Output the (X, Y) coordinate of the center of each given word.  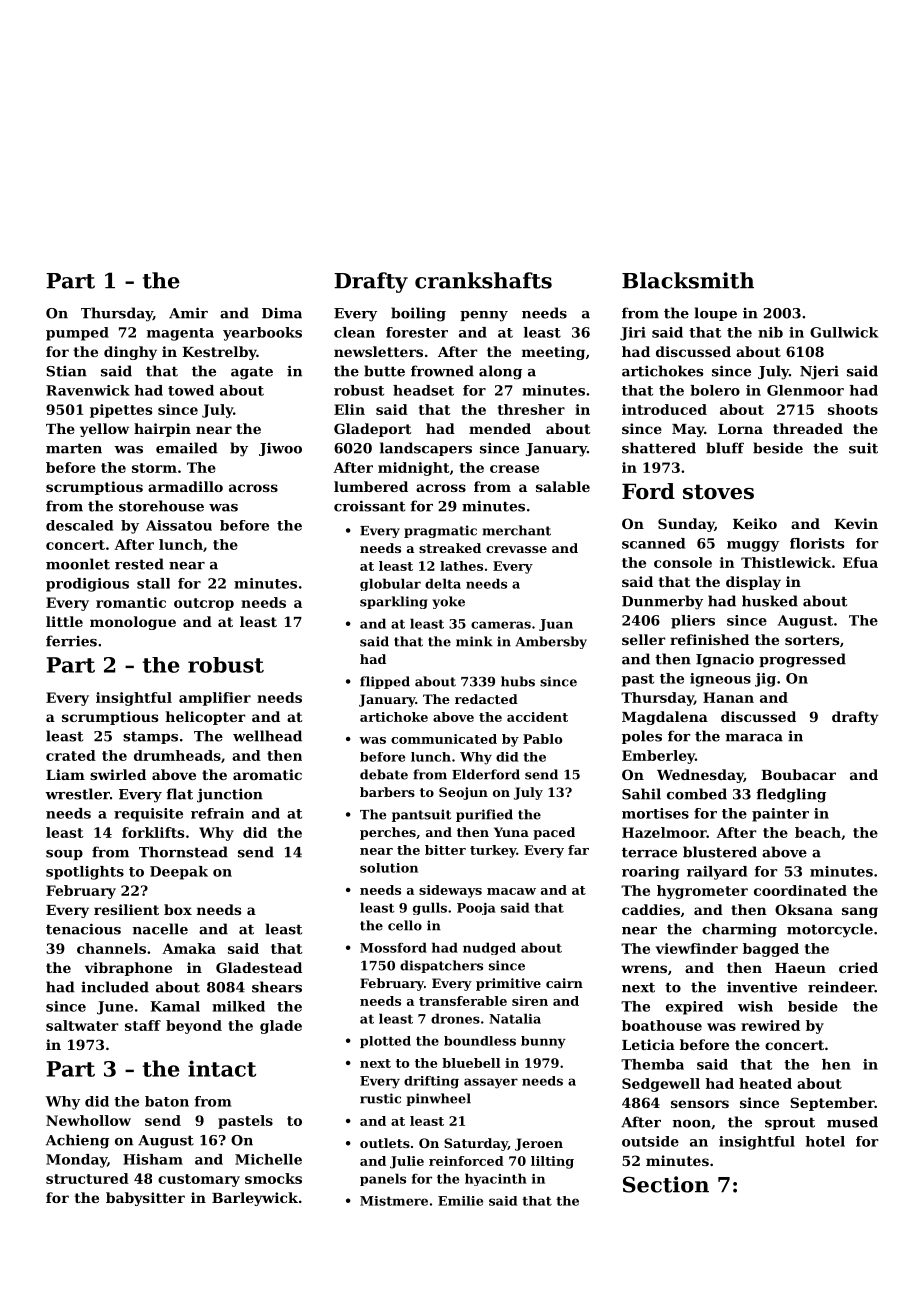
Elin (349, 409)
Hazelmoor (664, 832)
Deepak (179, 873)
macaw (511, 891)
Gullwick (844, 332)
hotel (825, 1141)
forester (417, 332)
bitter (445, 850)
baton (167, 1101)
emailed (187, 448)
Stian (66, 371)
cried (858, 967)
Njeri (819, 372)
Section (666, 1184)
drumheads (177, 755)
